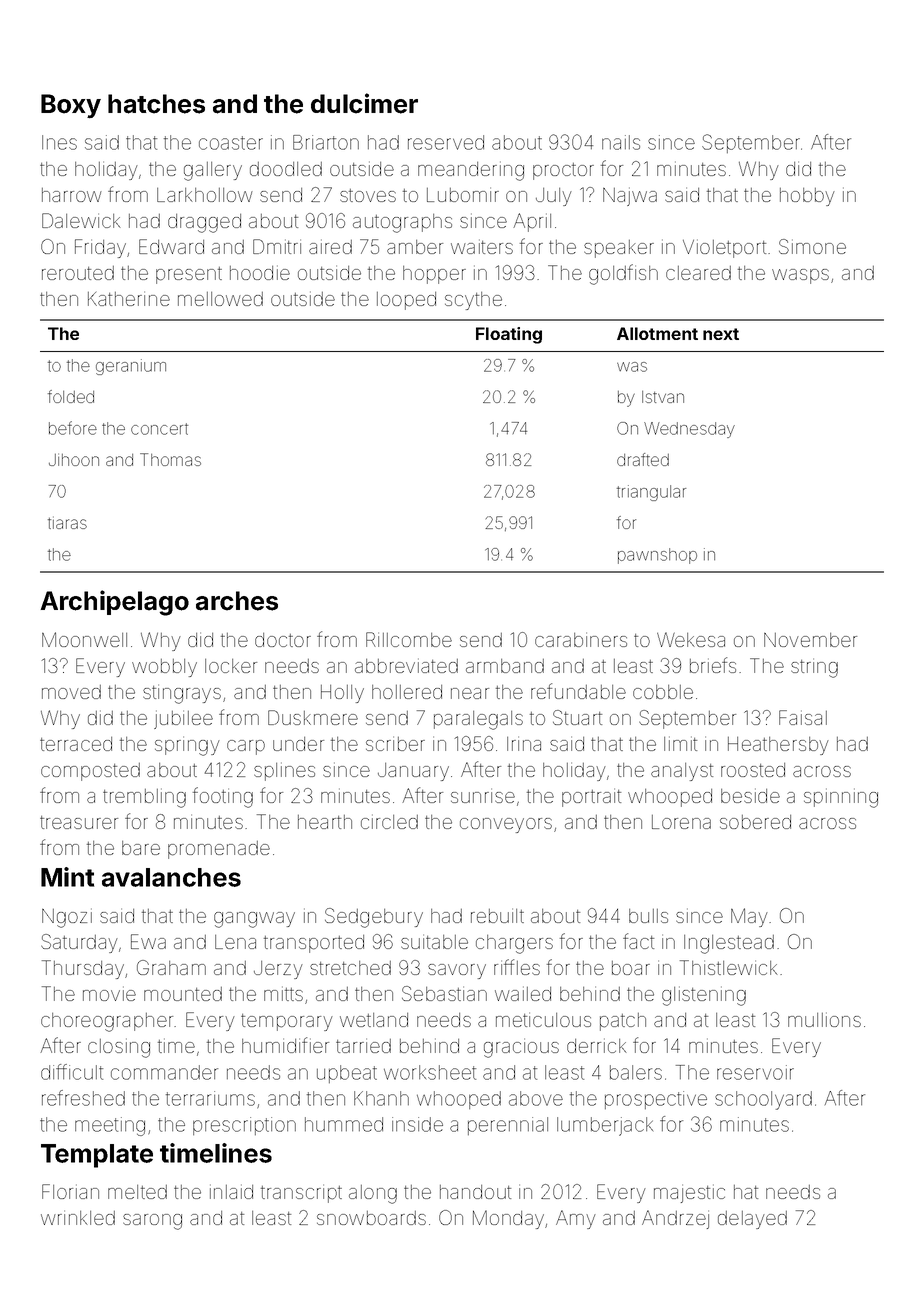 The image size is (924, 1308). I want to click on inlaid, so click(231, 1191).
